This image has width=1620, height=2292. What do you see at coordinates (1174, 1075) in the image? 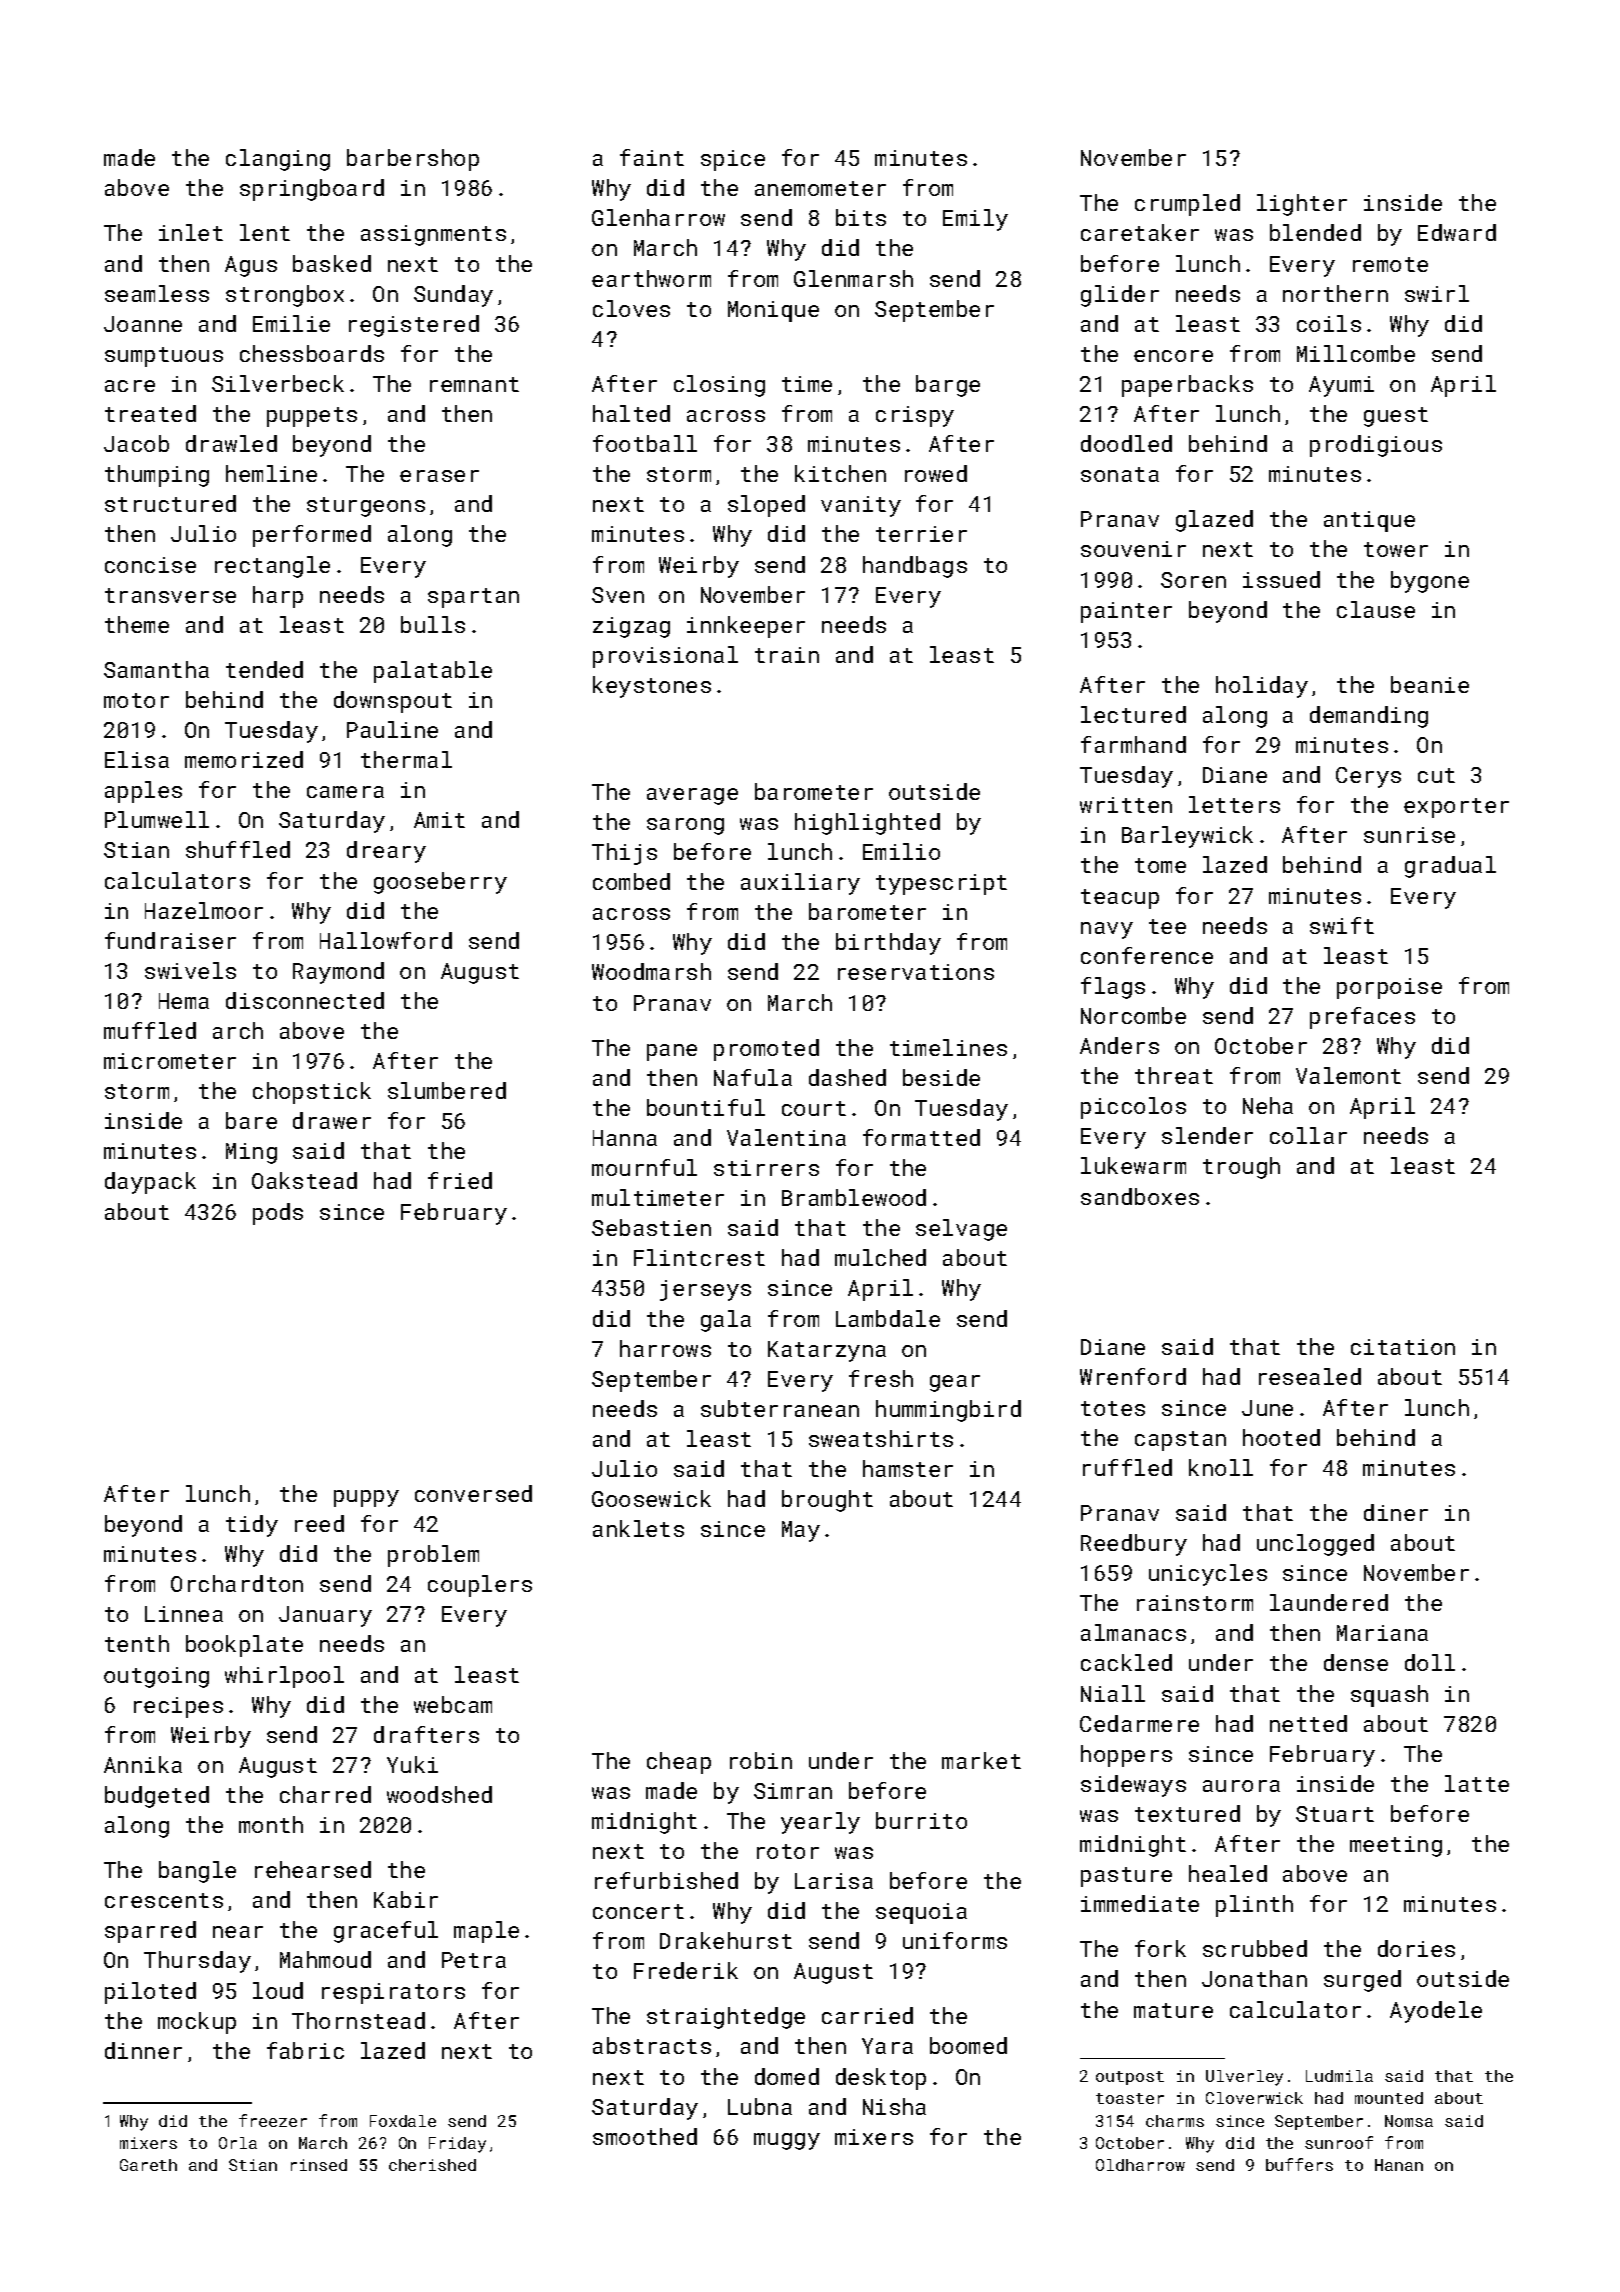
I see `threat` at bounding box center [1174, 1075].
